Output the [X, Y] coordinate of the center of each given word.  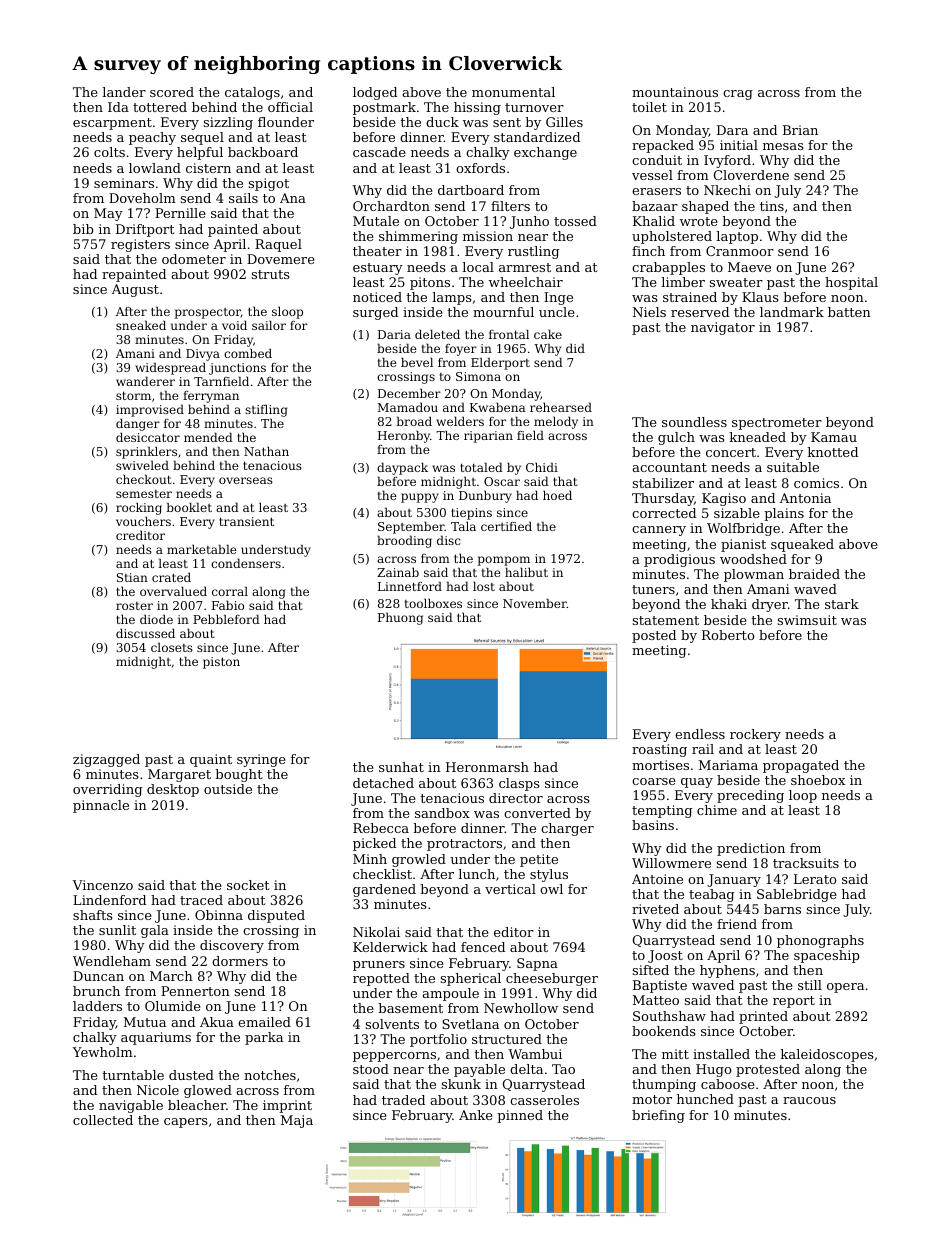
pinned [520, 1116]
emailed [264, 1022]
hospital [851, 283]
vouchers [143, 521]
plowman [754, 575]
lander [124, 92]
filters [510, 206]
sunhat [401, 767]
